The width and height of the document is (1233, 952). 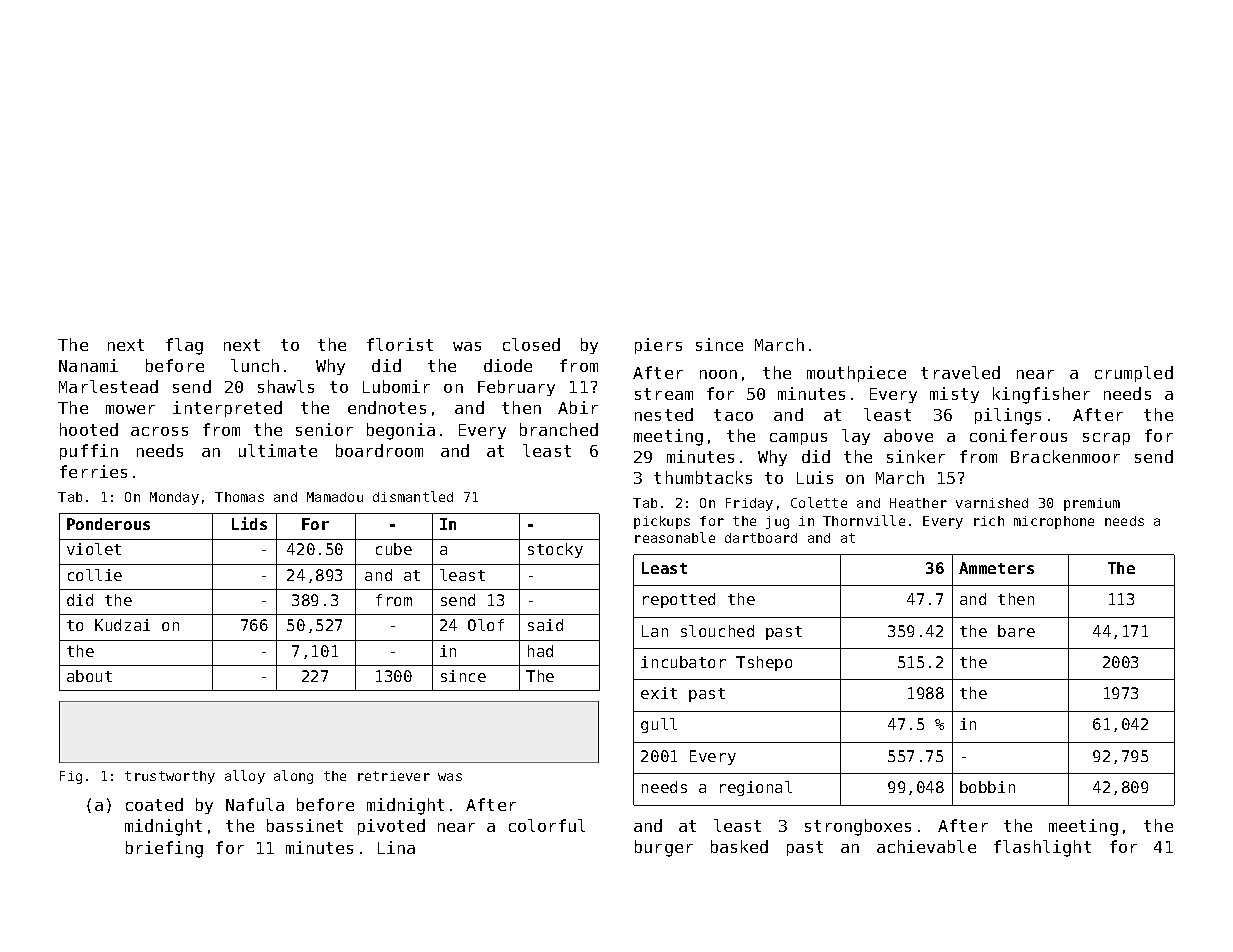 What do you see at coordinates (1016, 631) in the document?
I see `bare` at bounding box center [1016, 631].
